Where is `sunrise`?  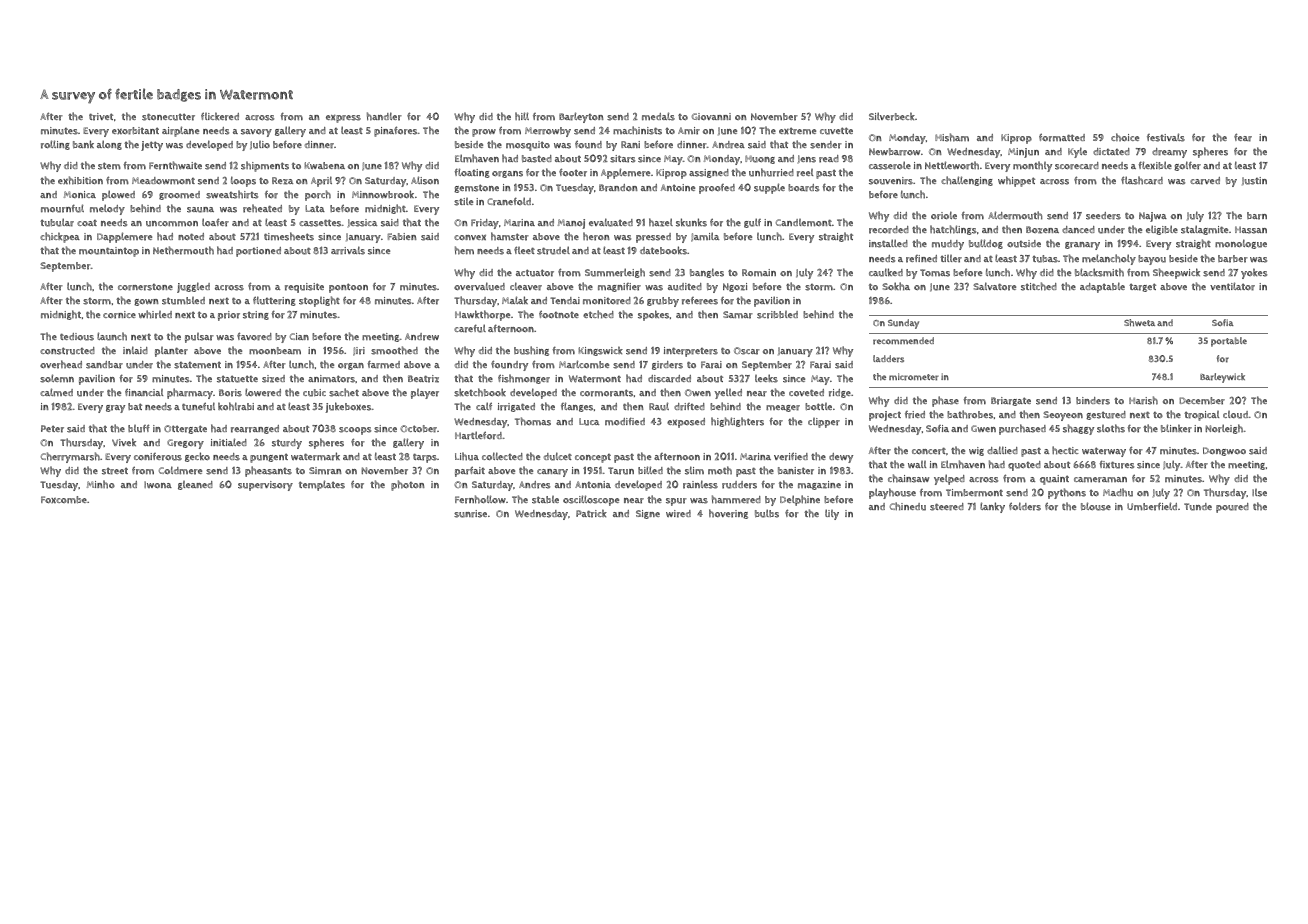
sunrise is located at coordinates (470, 514).
